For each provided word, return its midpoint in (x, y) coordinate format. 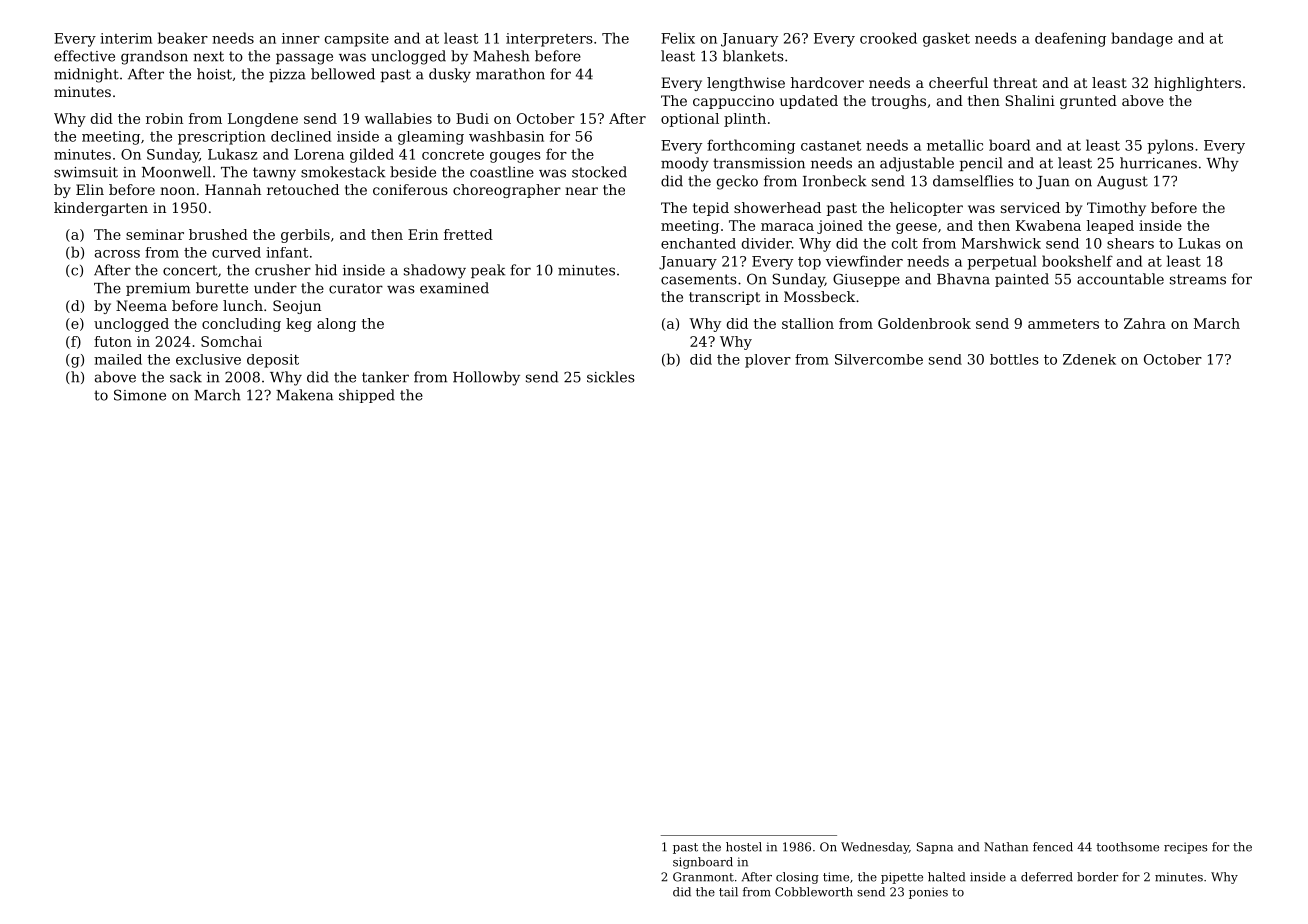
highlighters (1197, 84)
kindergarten (101, 209)
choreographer (507, 191)
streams (1198, 279)
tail (728, 892)
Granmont (703, 877)
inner (301, 38)
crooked (888, 38)
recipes (1185, 848)
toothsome (1127, 847)
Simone (140, 395)
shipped (367, 396)
